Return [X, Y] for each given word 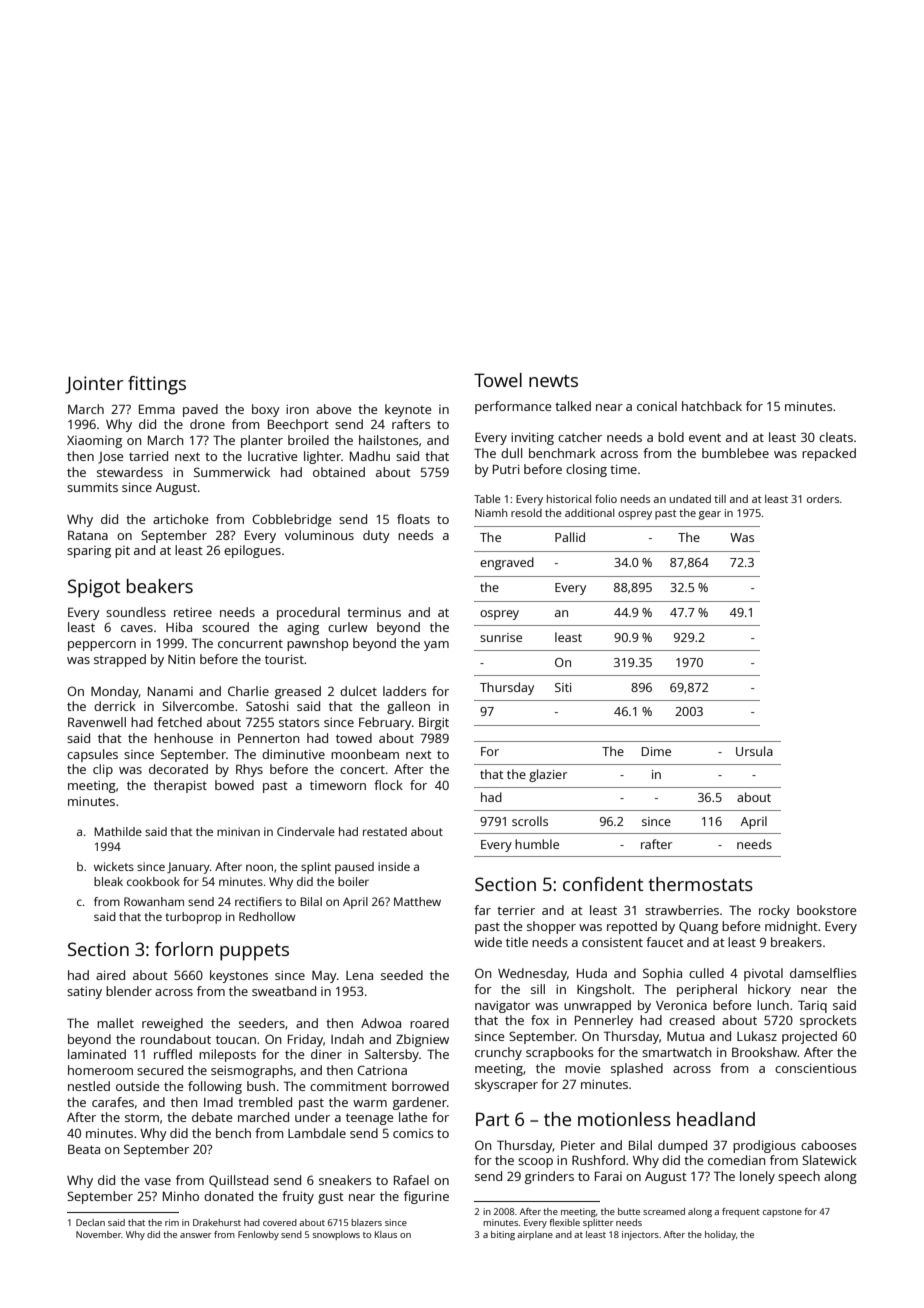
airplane [535, 1235]
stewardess [130, 472]
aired [110, 975]
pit [122, 552]
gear [710, 515]
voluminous [319, 535]
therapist [180, 786]
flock [388, 785]
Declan [90, 1222]
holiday [720, 1235]
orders [823, 499]
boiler [353, 881]
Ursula [754, 751]
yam [436, 646]
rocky [774, 911]
